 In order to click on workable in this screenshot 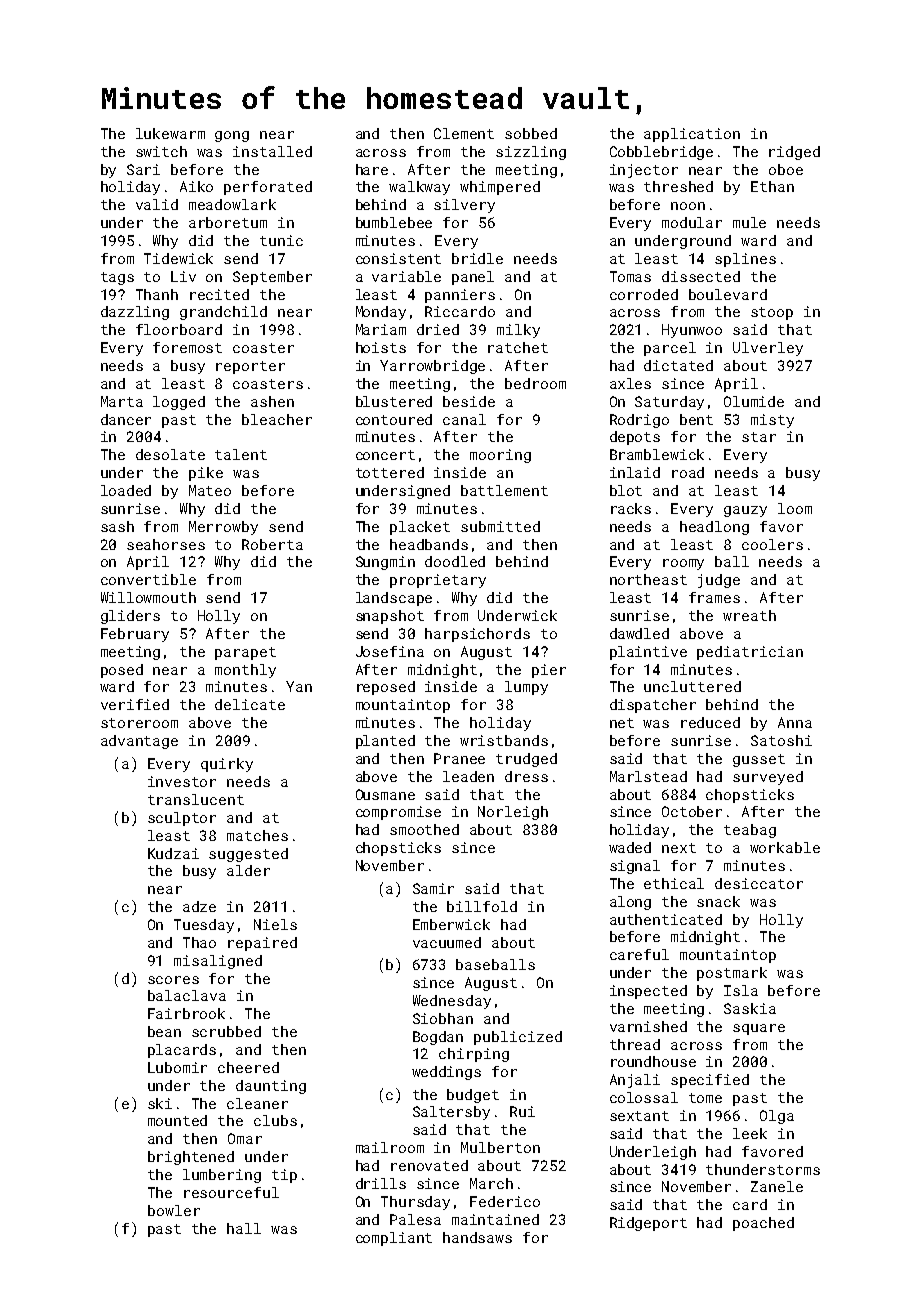, I will do `click(785, 847)`.
